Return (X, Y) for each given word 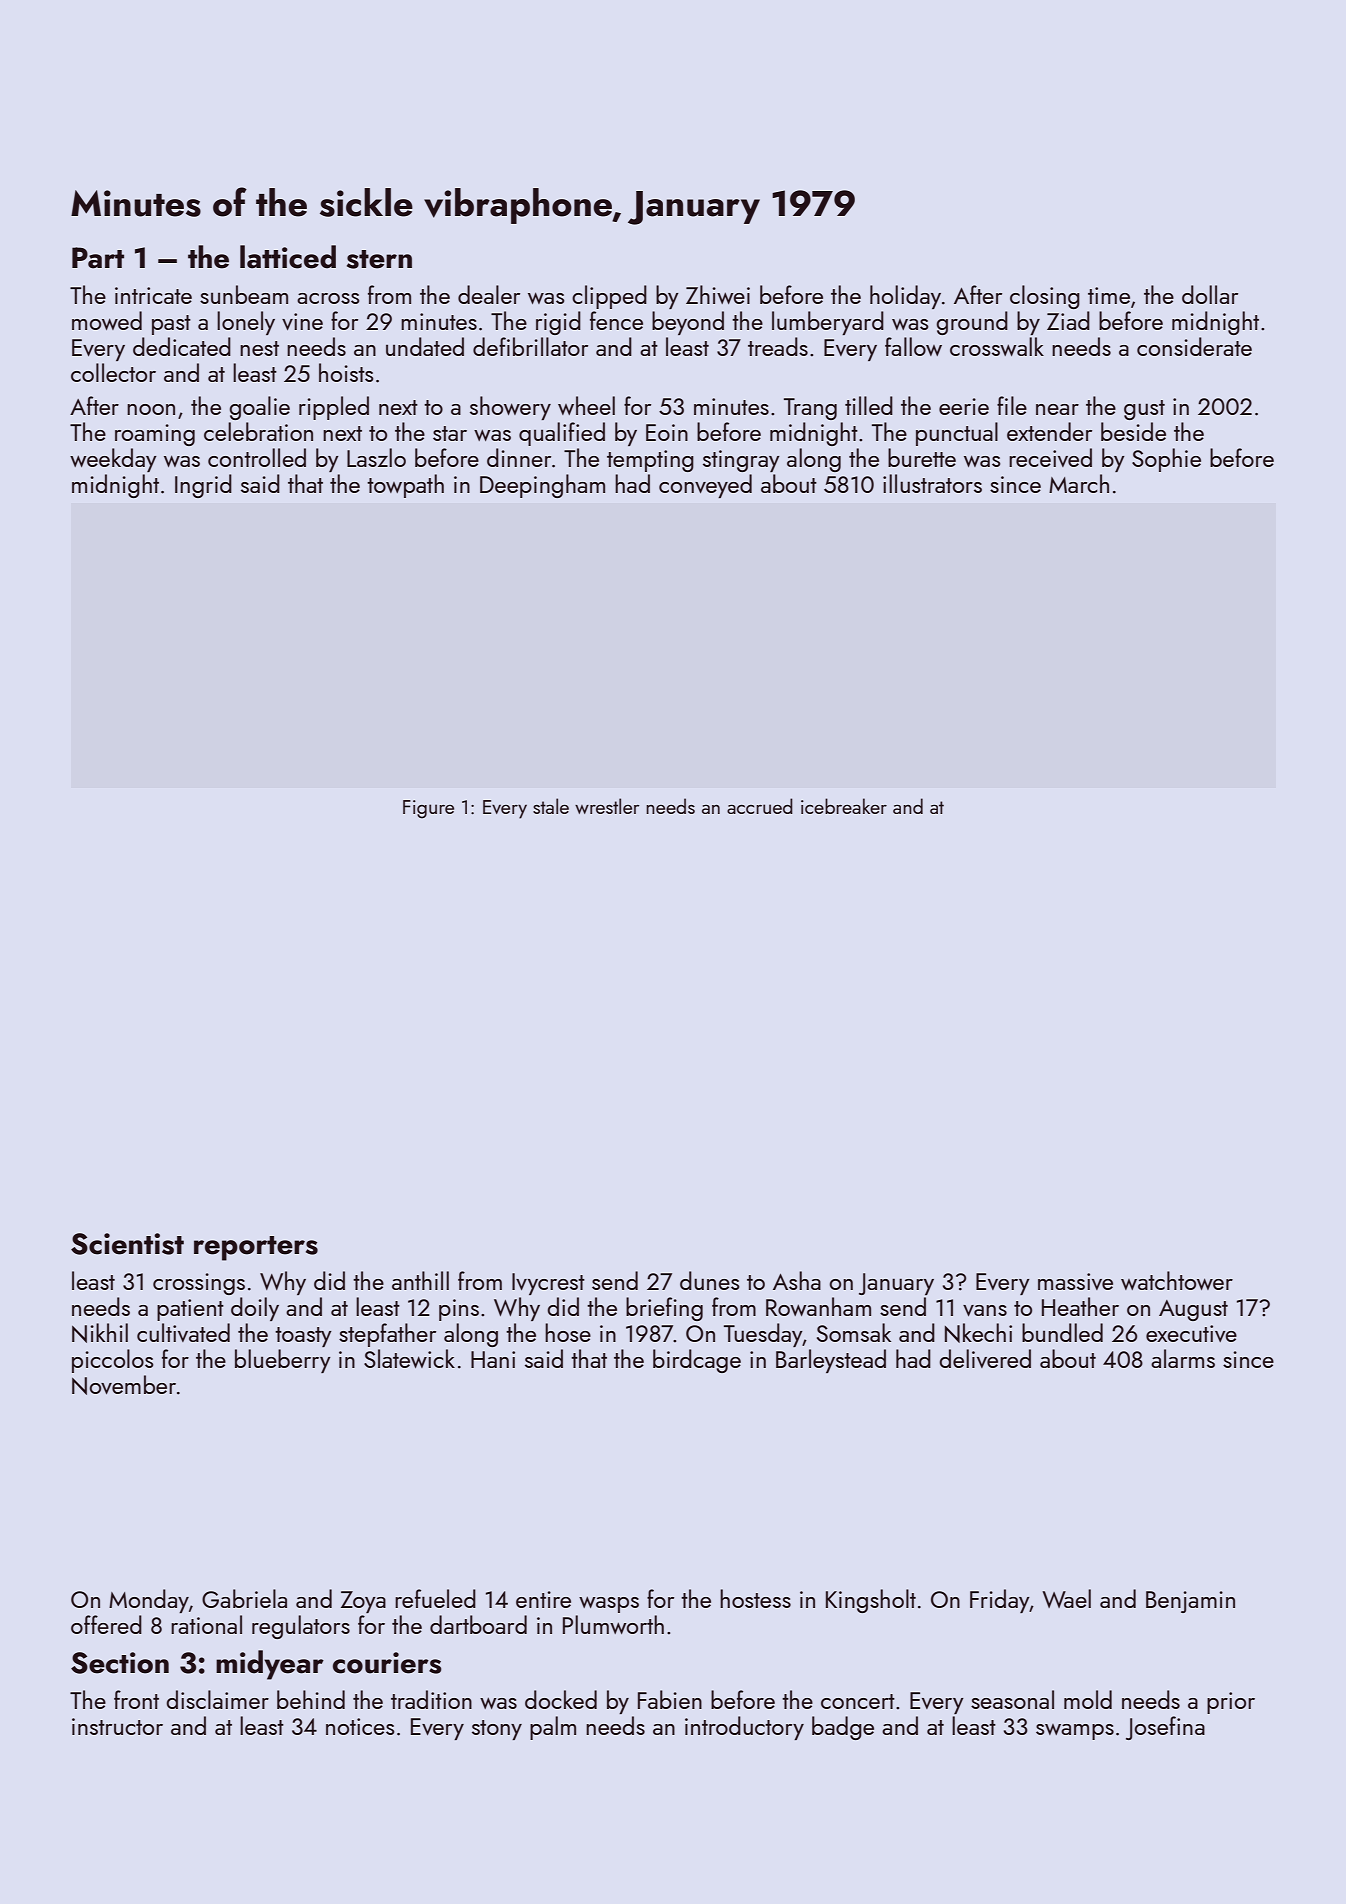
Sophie (1166, 460)
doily (255, 1309)
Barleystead (831, 1361)
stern (379, 259)
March (1079, 483)
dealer (489, 294)
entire (543, 1599)
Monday (149, 1601)
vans (985, 1310)
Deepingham (542, 486)
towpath (405, 486)
